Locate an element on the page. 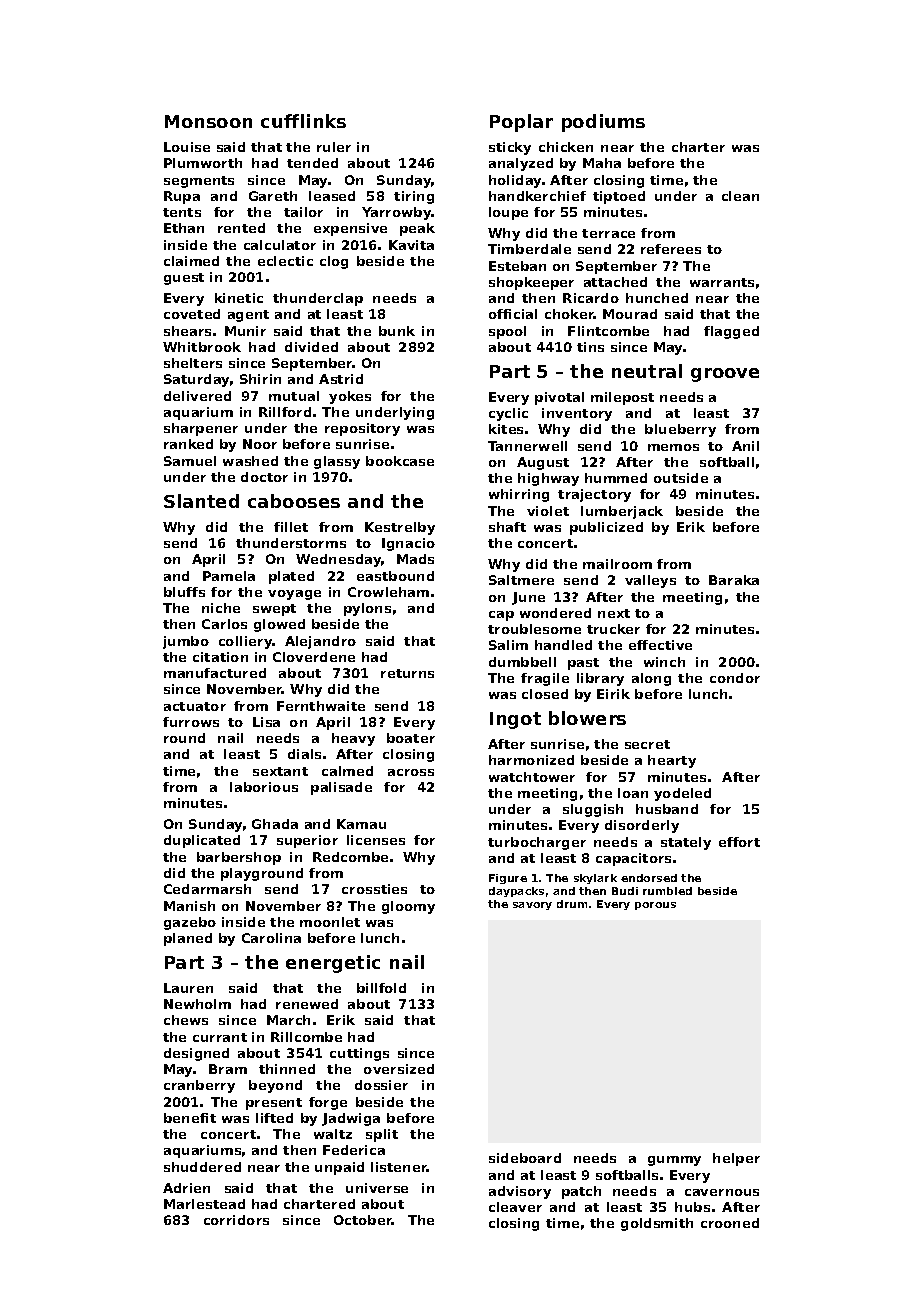  kites is located at coordinates (506, 429).
